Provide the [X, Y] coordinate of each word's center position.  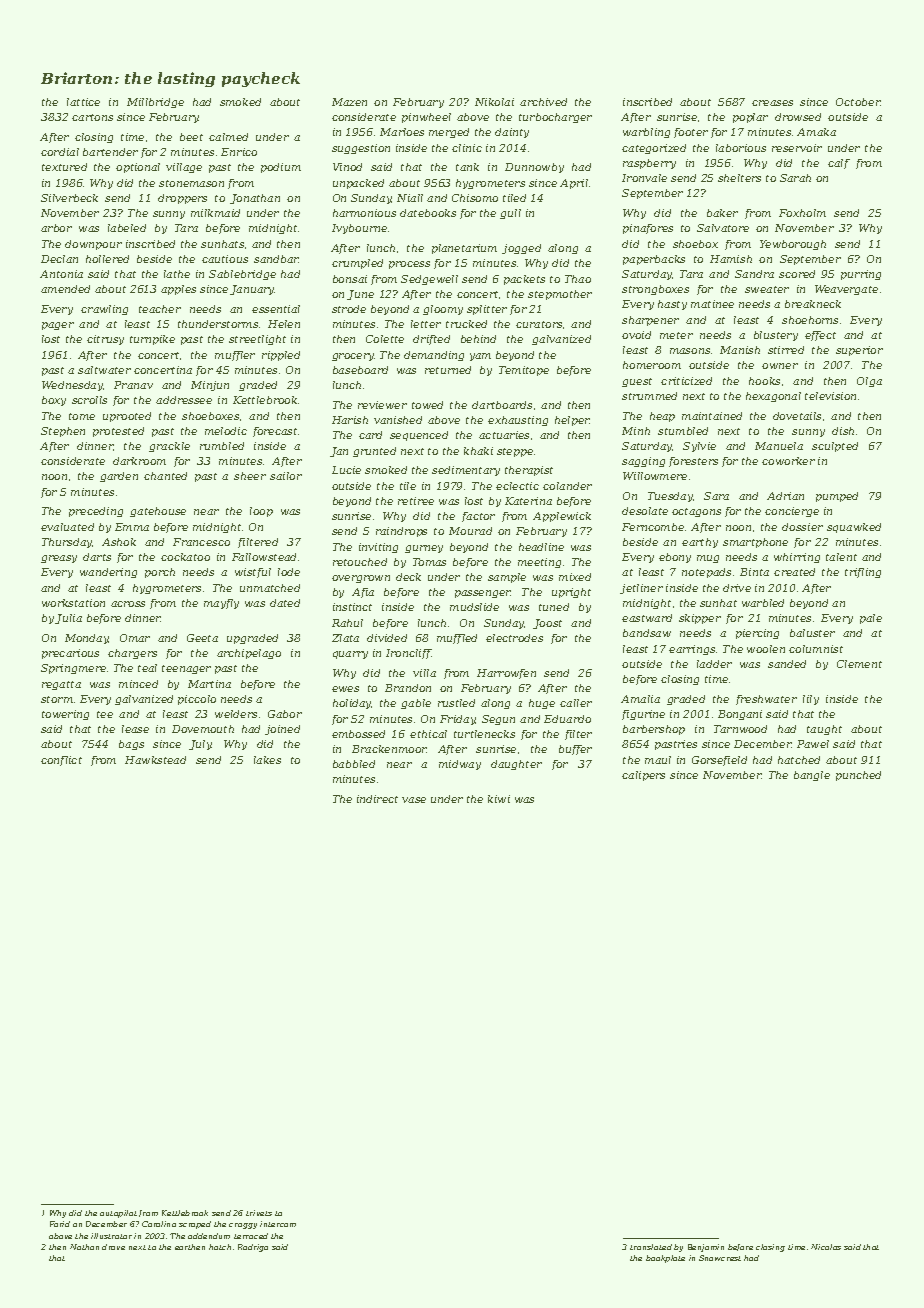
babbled [354, 764]
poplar [750, 118]
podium [281, 168]
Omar [135, 638]
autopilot [118, 1214]
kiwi [499, 799]
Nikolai [494, 102]
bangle [812, 776]
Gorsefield [719, 761]
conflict [61, 761]
